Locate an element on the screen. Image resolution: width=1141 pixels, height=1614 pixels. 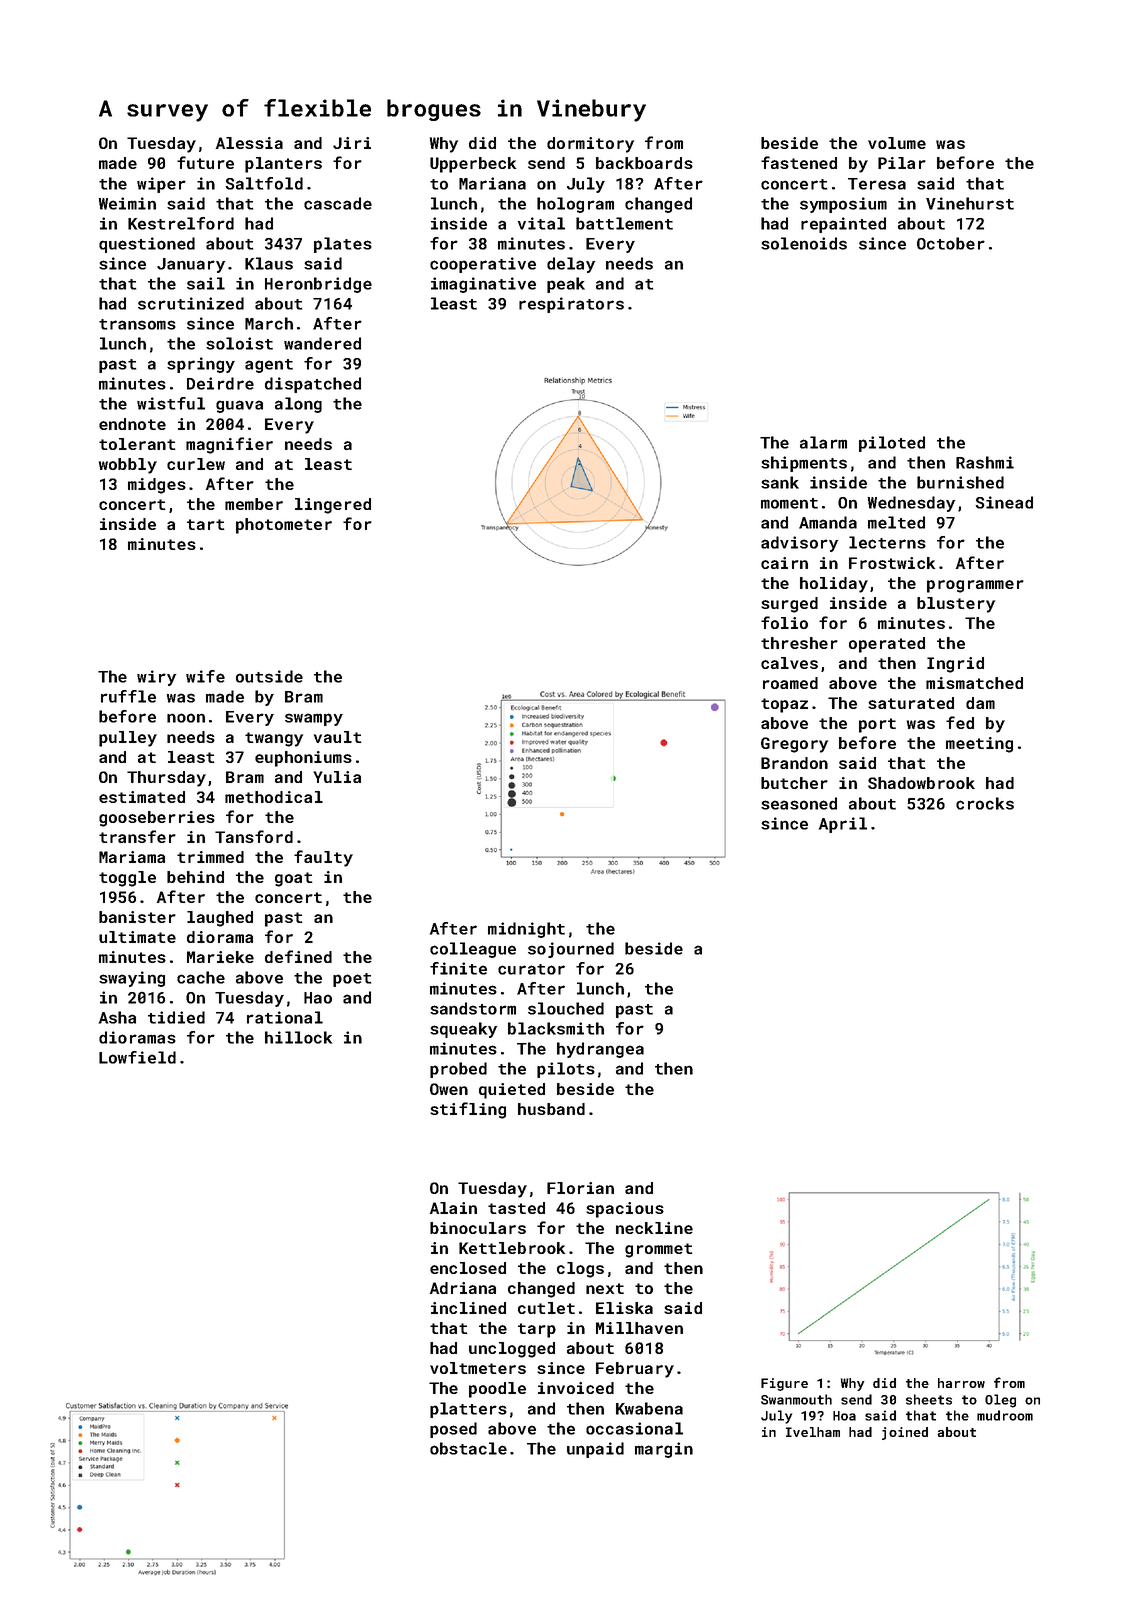
joined is located at coordinates (905, 1433).
